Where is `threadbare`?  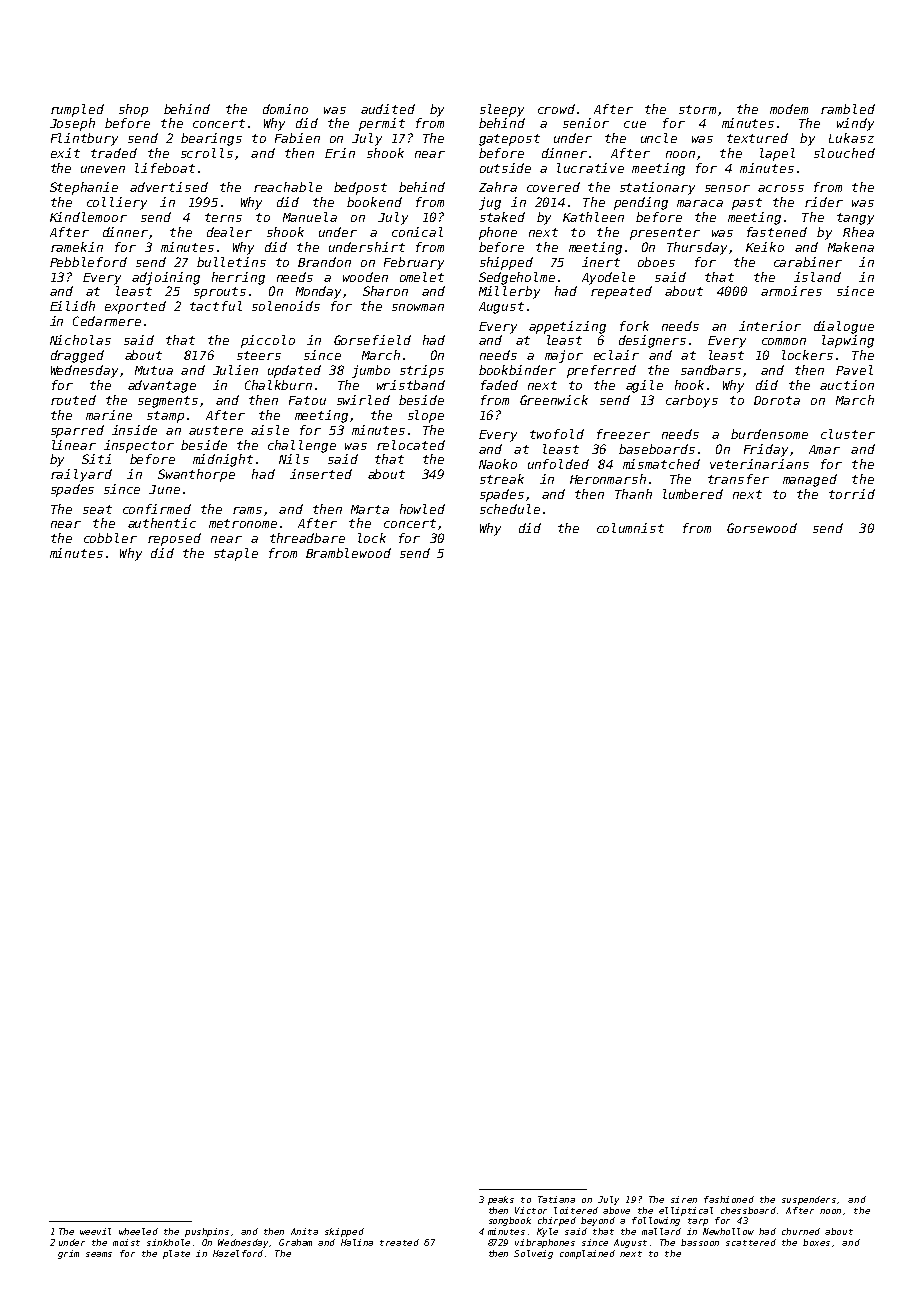 threadbare is located at coordinates (307, 538).
